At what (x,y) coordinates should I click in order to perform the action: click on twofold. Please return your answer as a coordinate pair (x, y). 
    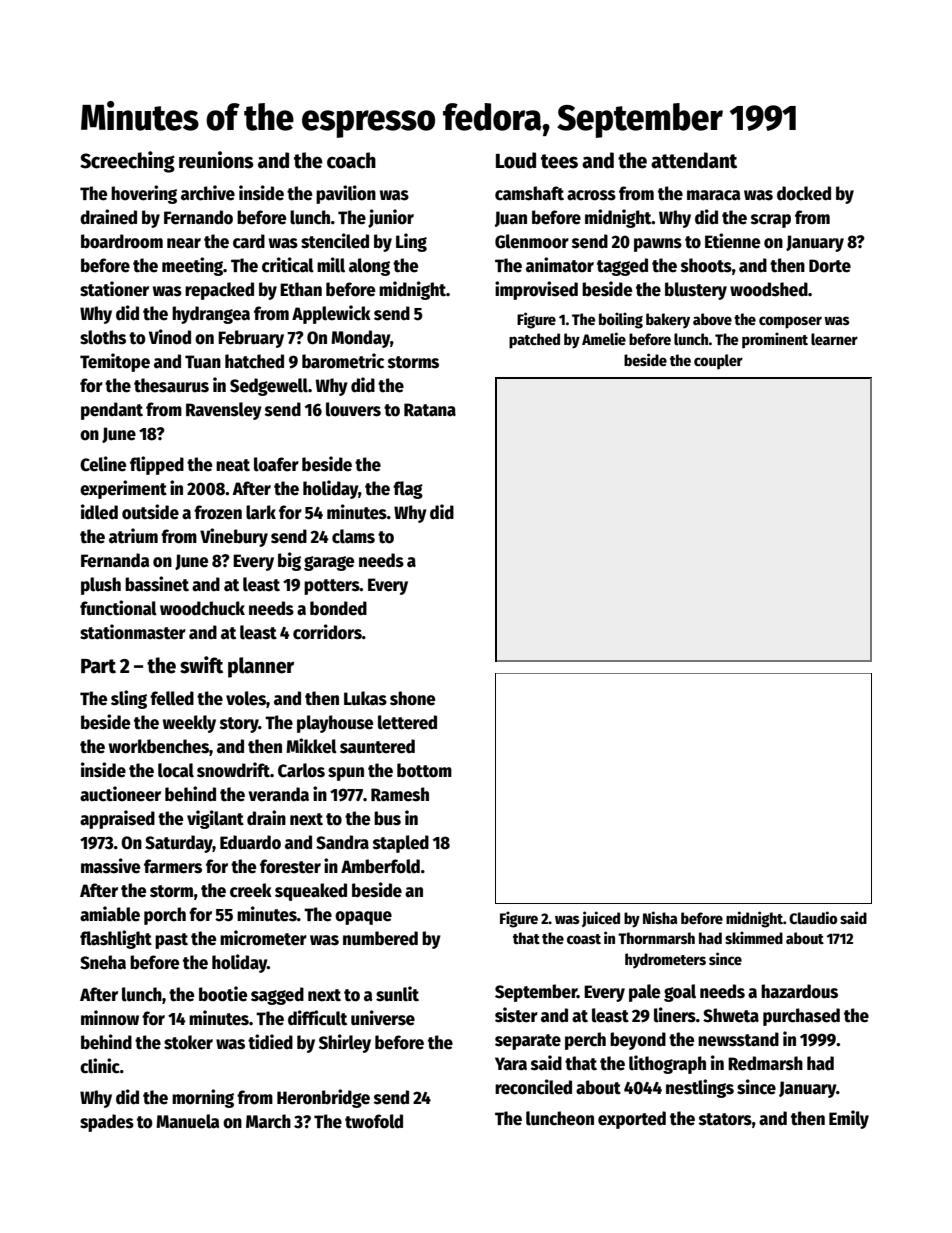
    Looking at the image, I should click on (374, 1121).
